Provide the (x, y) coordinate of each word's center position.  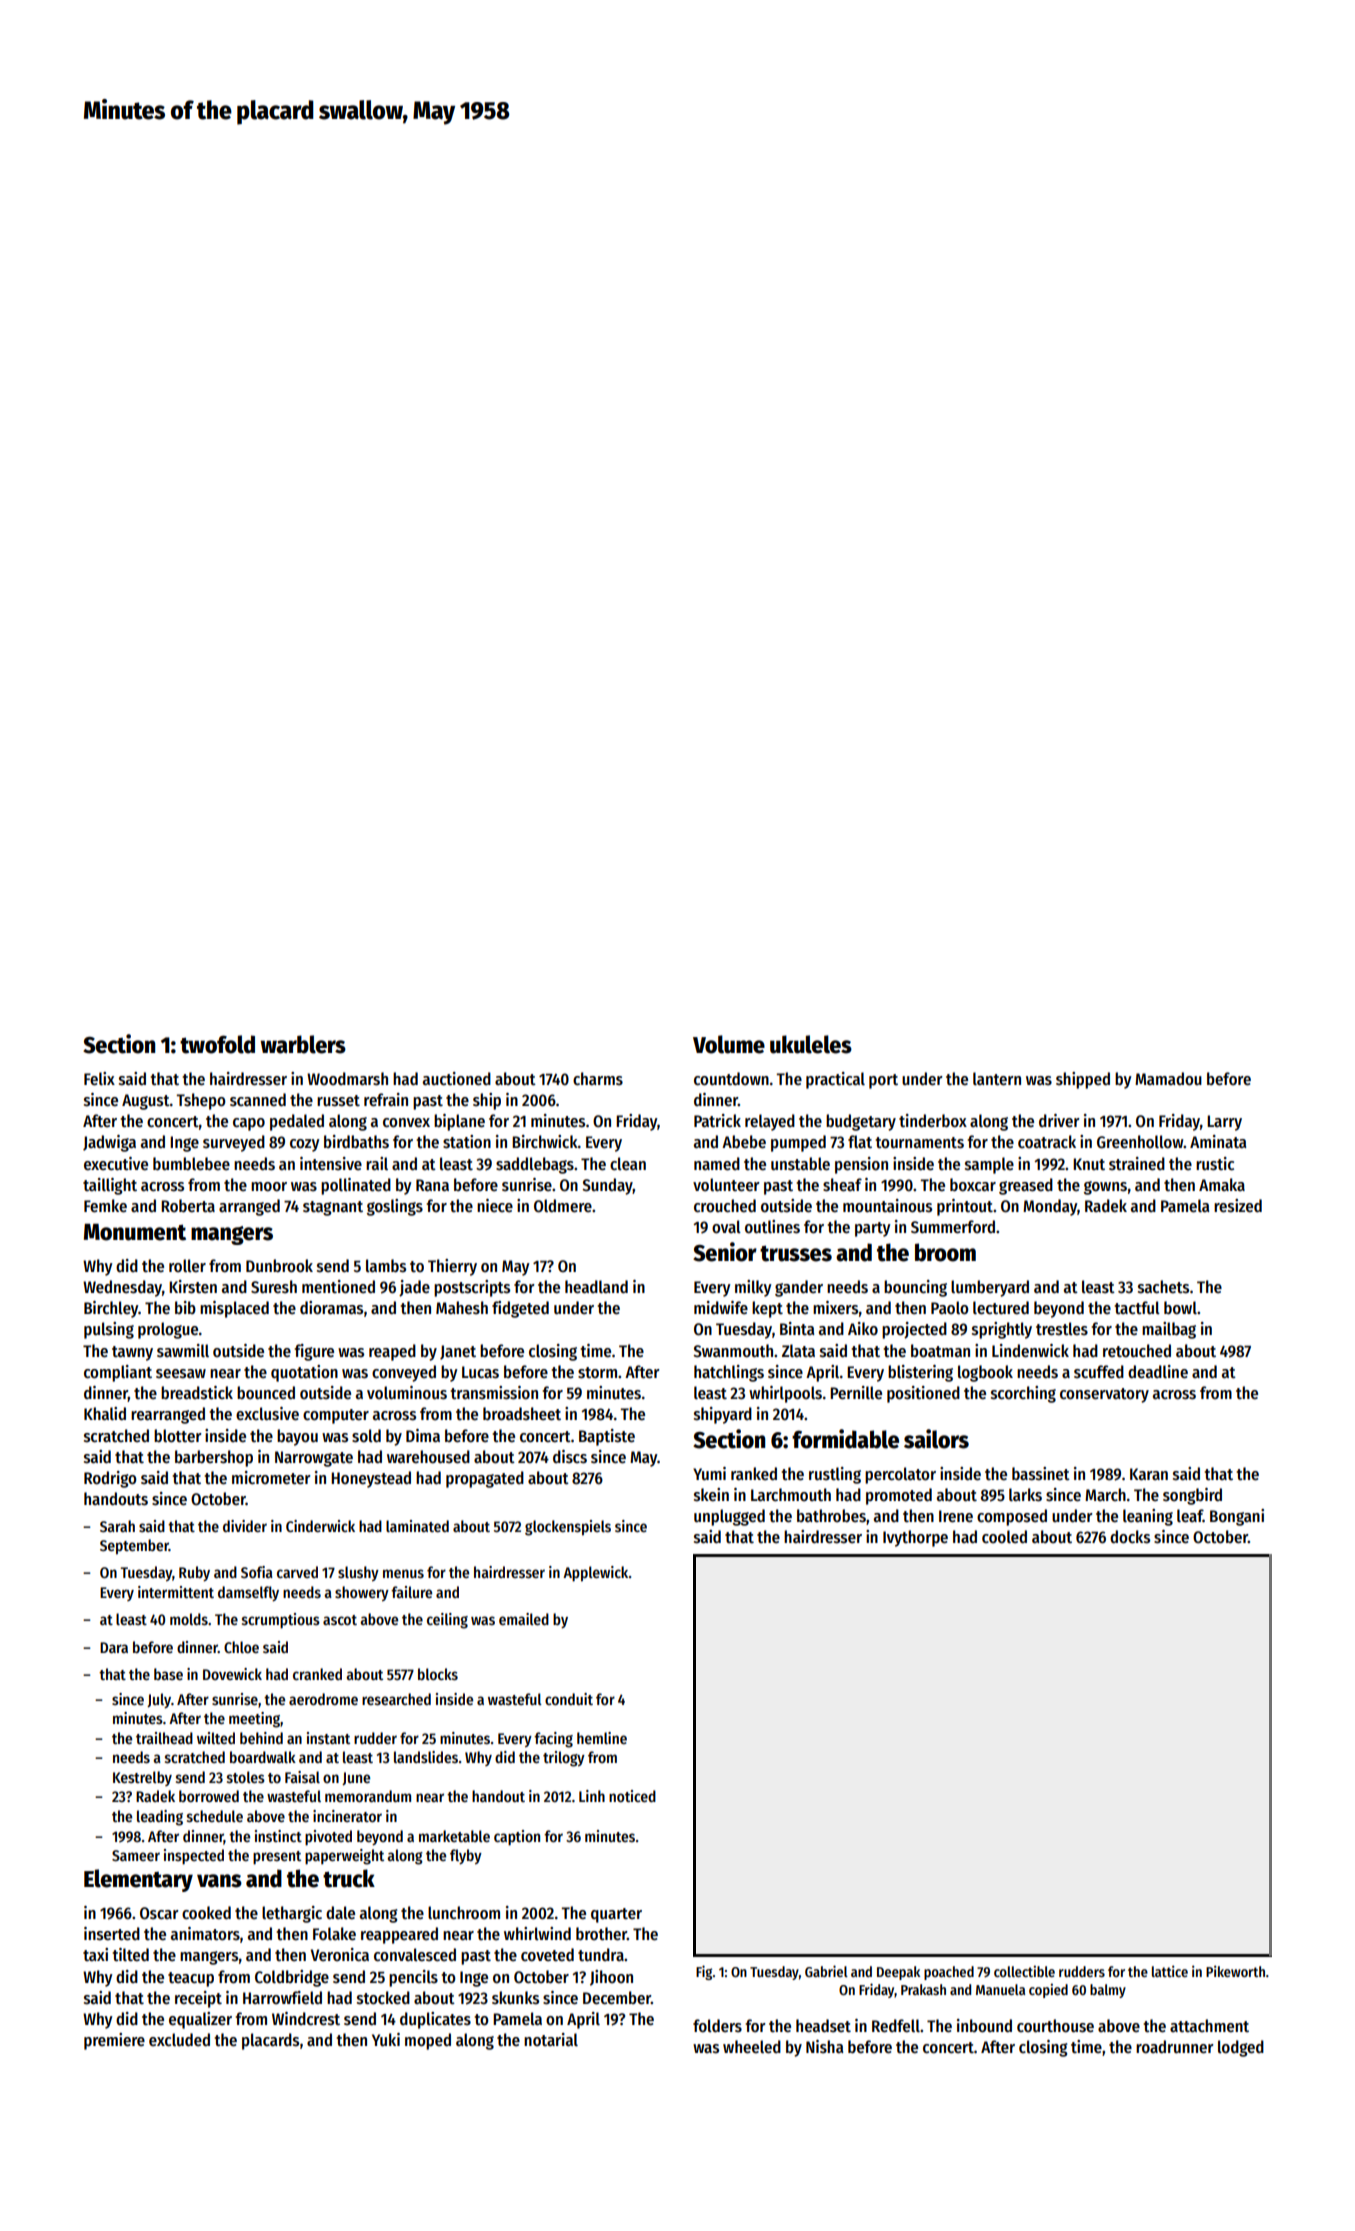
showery (362, 1593)
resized (1238, 1206)
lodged (1241, 2048)
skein (711, 1495)
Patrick (717, 1121)
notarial (551, 2040)
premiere (114, 2041)
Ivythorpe (915, 1538)
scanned (258, 1100)
